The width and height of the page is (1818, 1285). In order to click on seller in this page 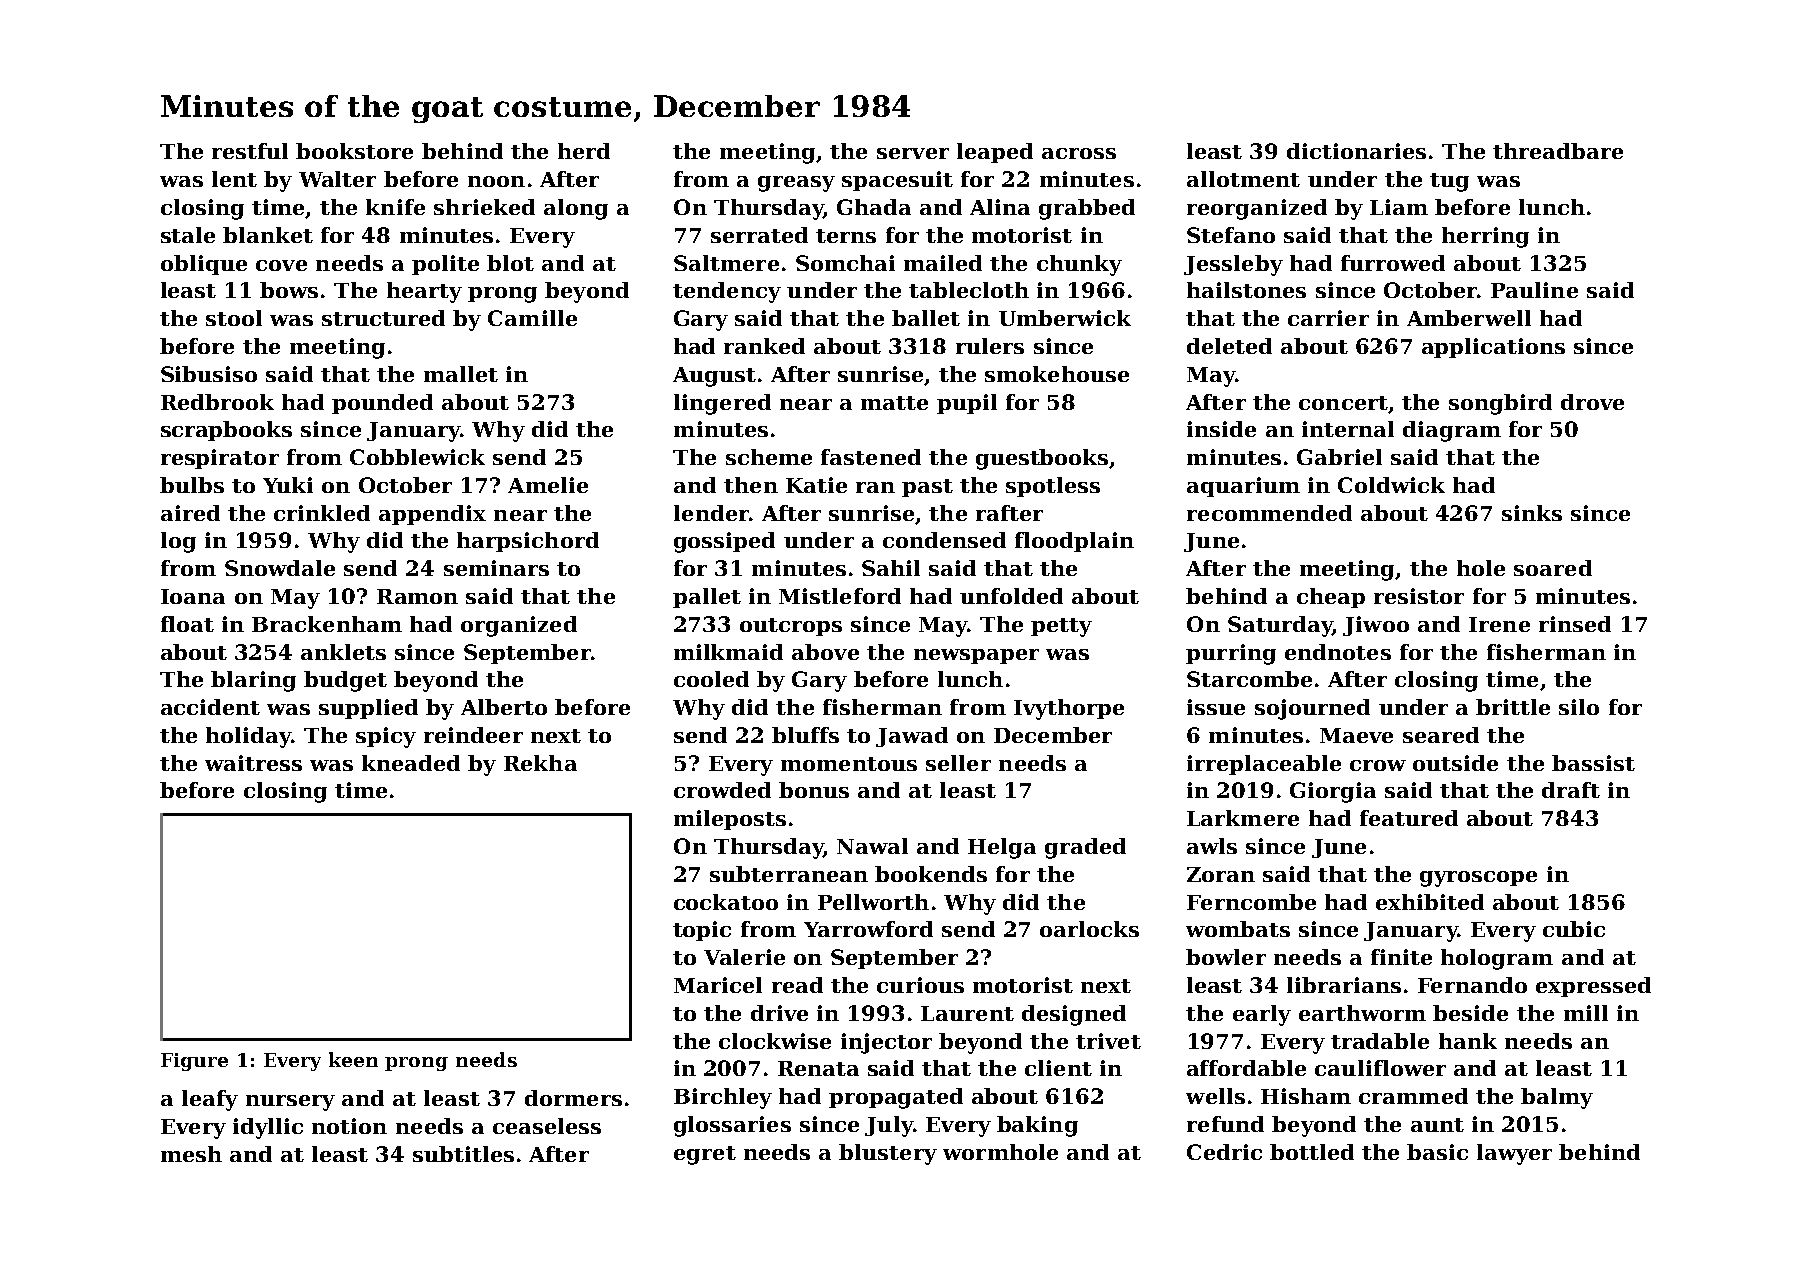, I will do `click(958, 763)`.
